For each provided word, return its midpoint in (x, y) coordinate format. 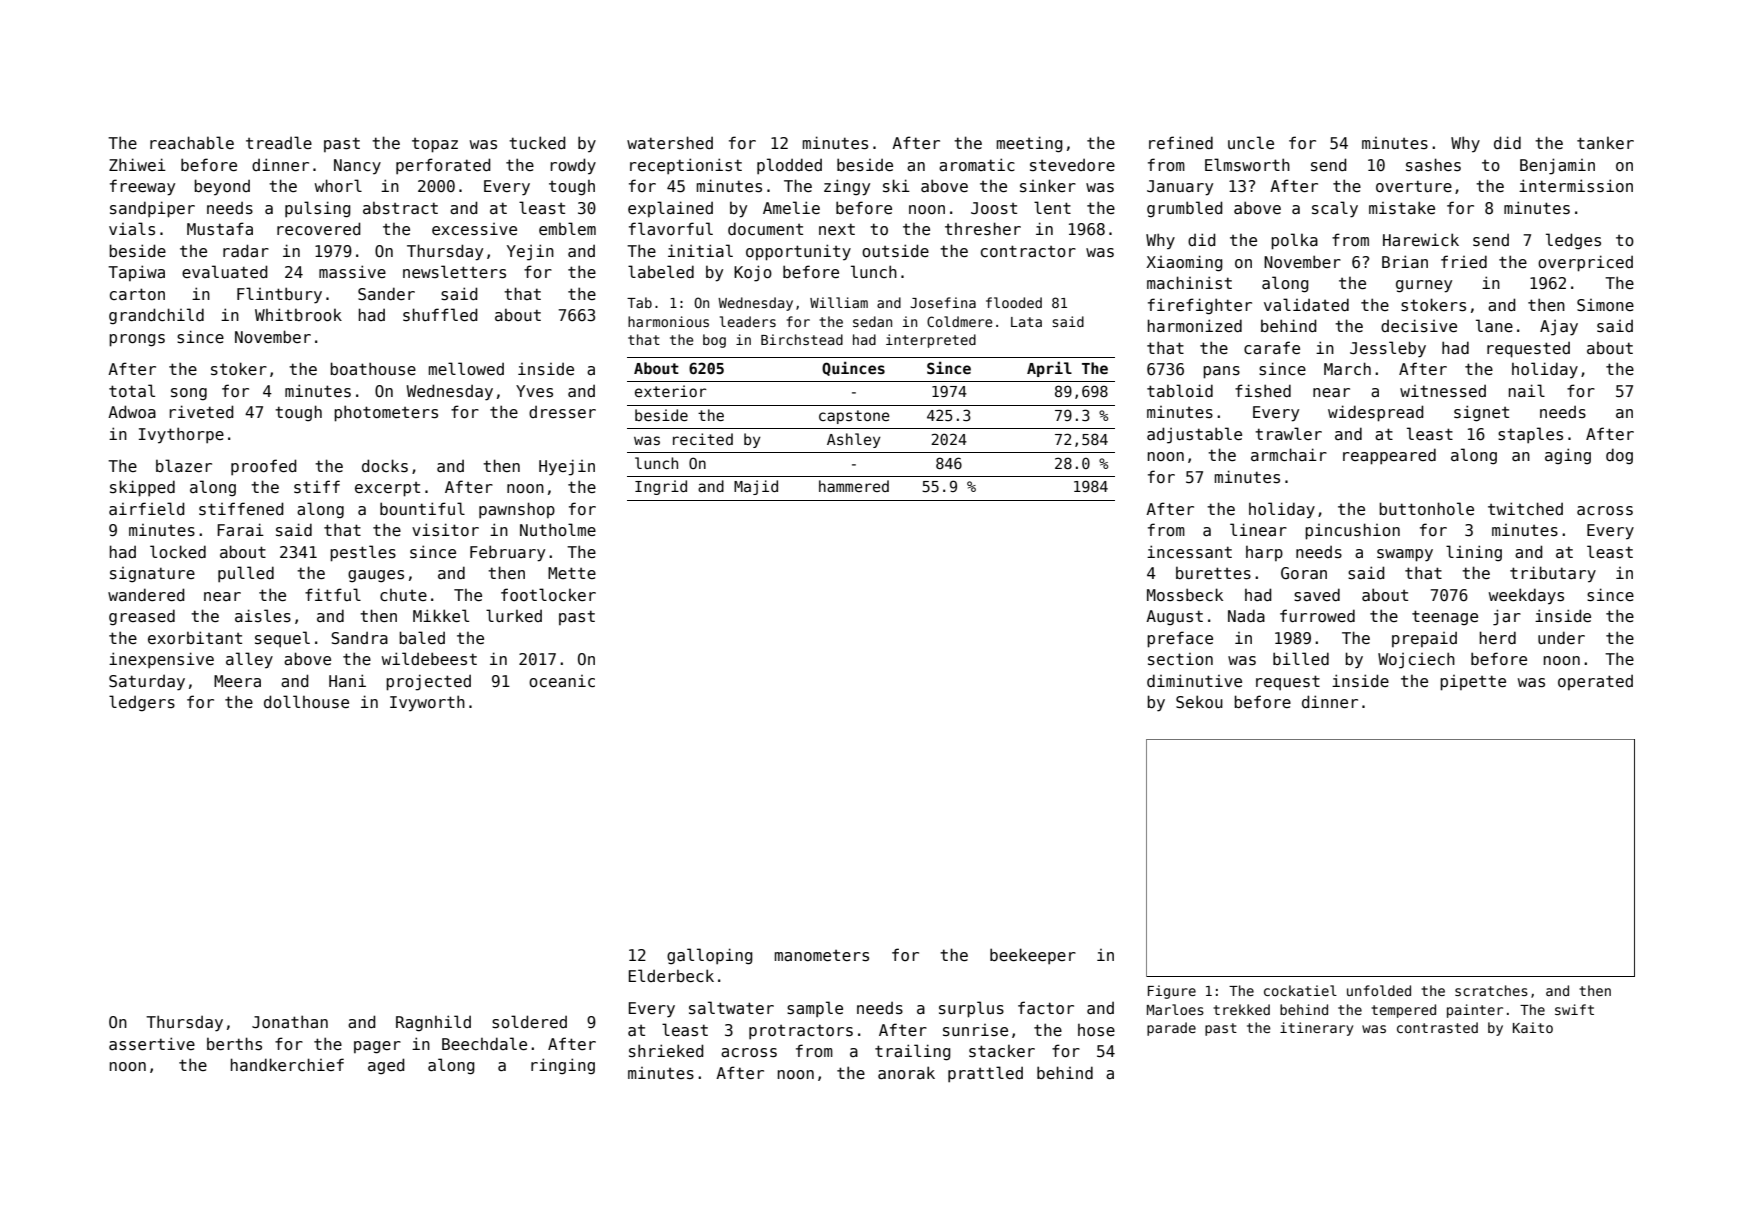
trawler (1288, 433)
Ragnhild (433, 1023)
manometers (822, 956)
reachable (192, 142)
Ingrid (661, 487)
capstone (854, 417)
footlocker (548, 594)
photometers (386, 413)
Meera (237, 681)
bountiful (422, 509)
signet (1481, 413)
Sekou (1199, 701)
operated (1595, 682)
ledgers (142, 703)
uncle (1251, 142)
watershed (670, 143)
